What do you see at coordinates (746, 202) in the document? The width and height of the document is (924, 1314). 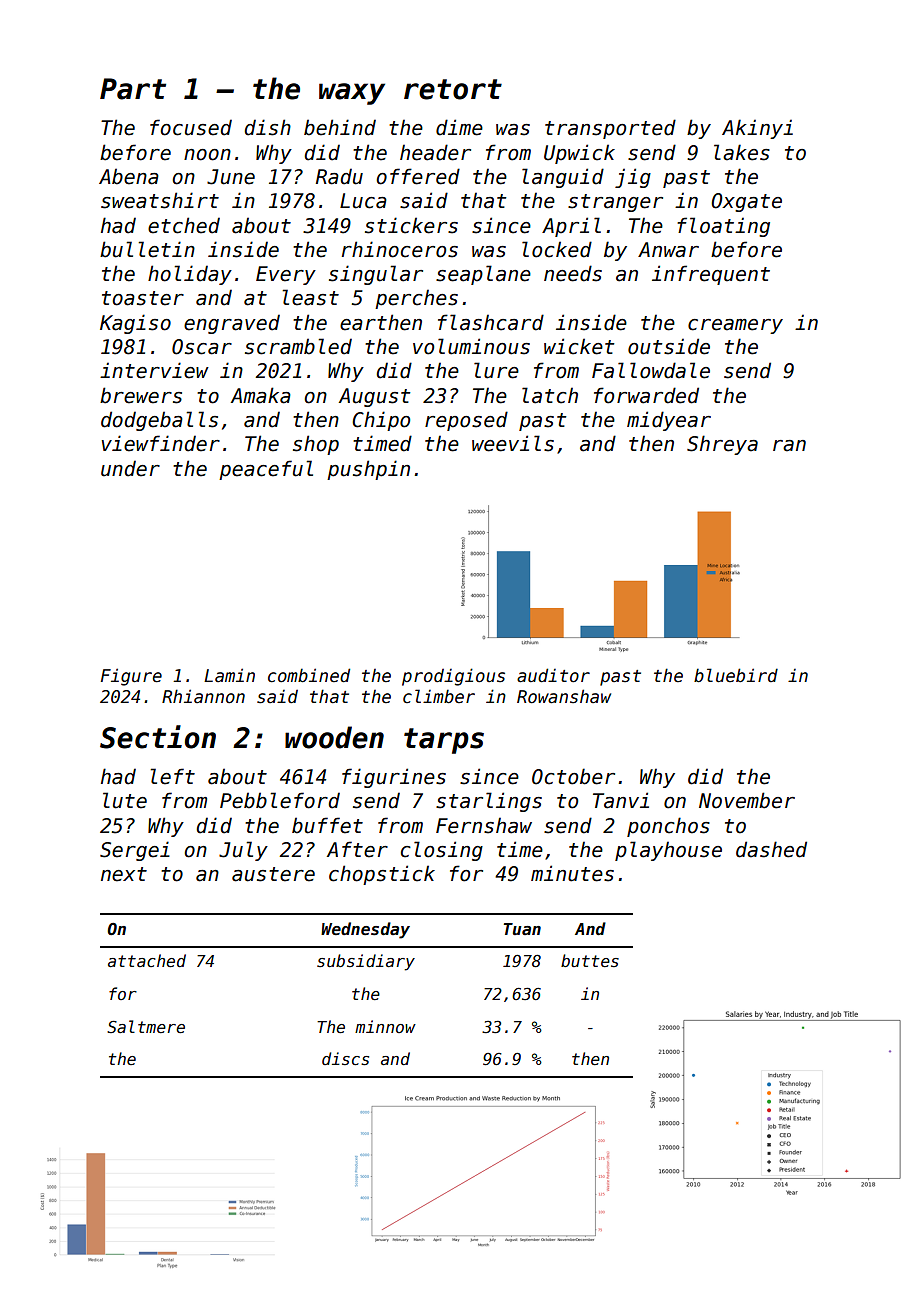 I see `Oxgate` at bounding box center [746, 202].
